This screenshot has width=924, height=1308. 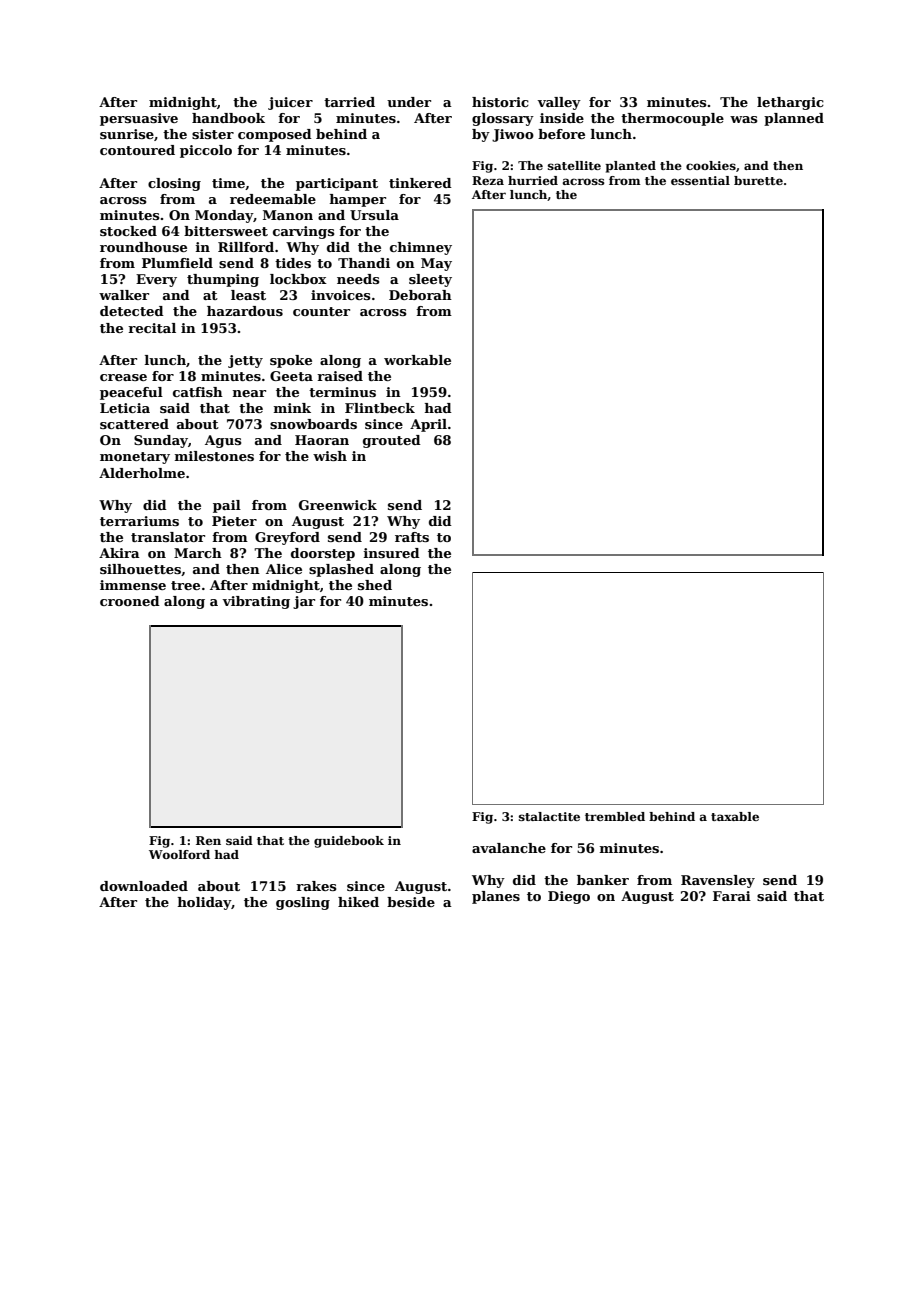 I want to click on wish, so click(x=330, y=456).
